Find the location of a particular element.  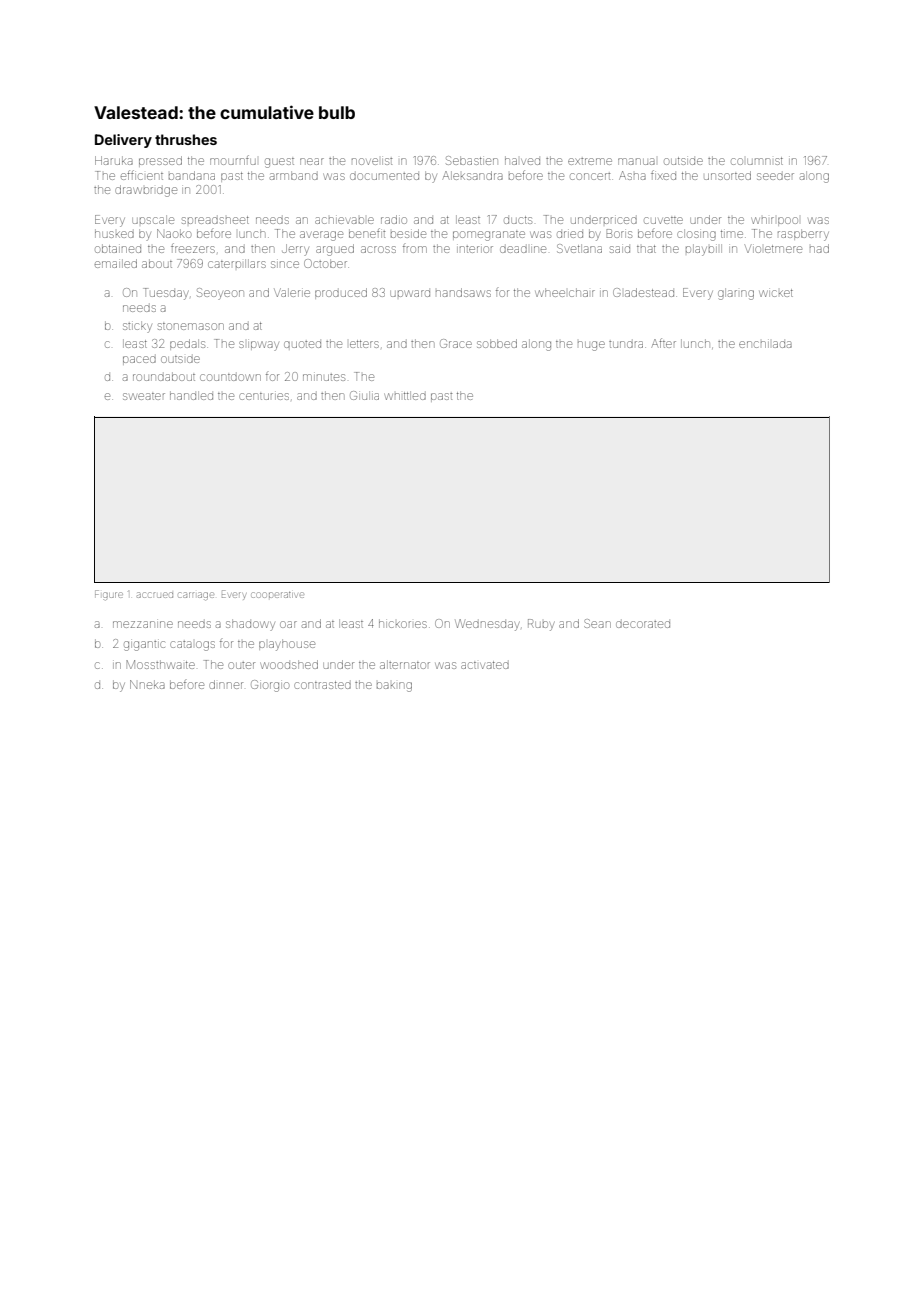

from is located at coordinates (415, 249).
